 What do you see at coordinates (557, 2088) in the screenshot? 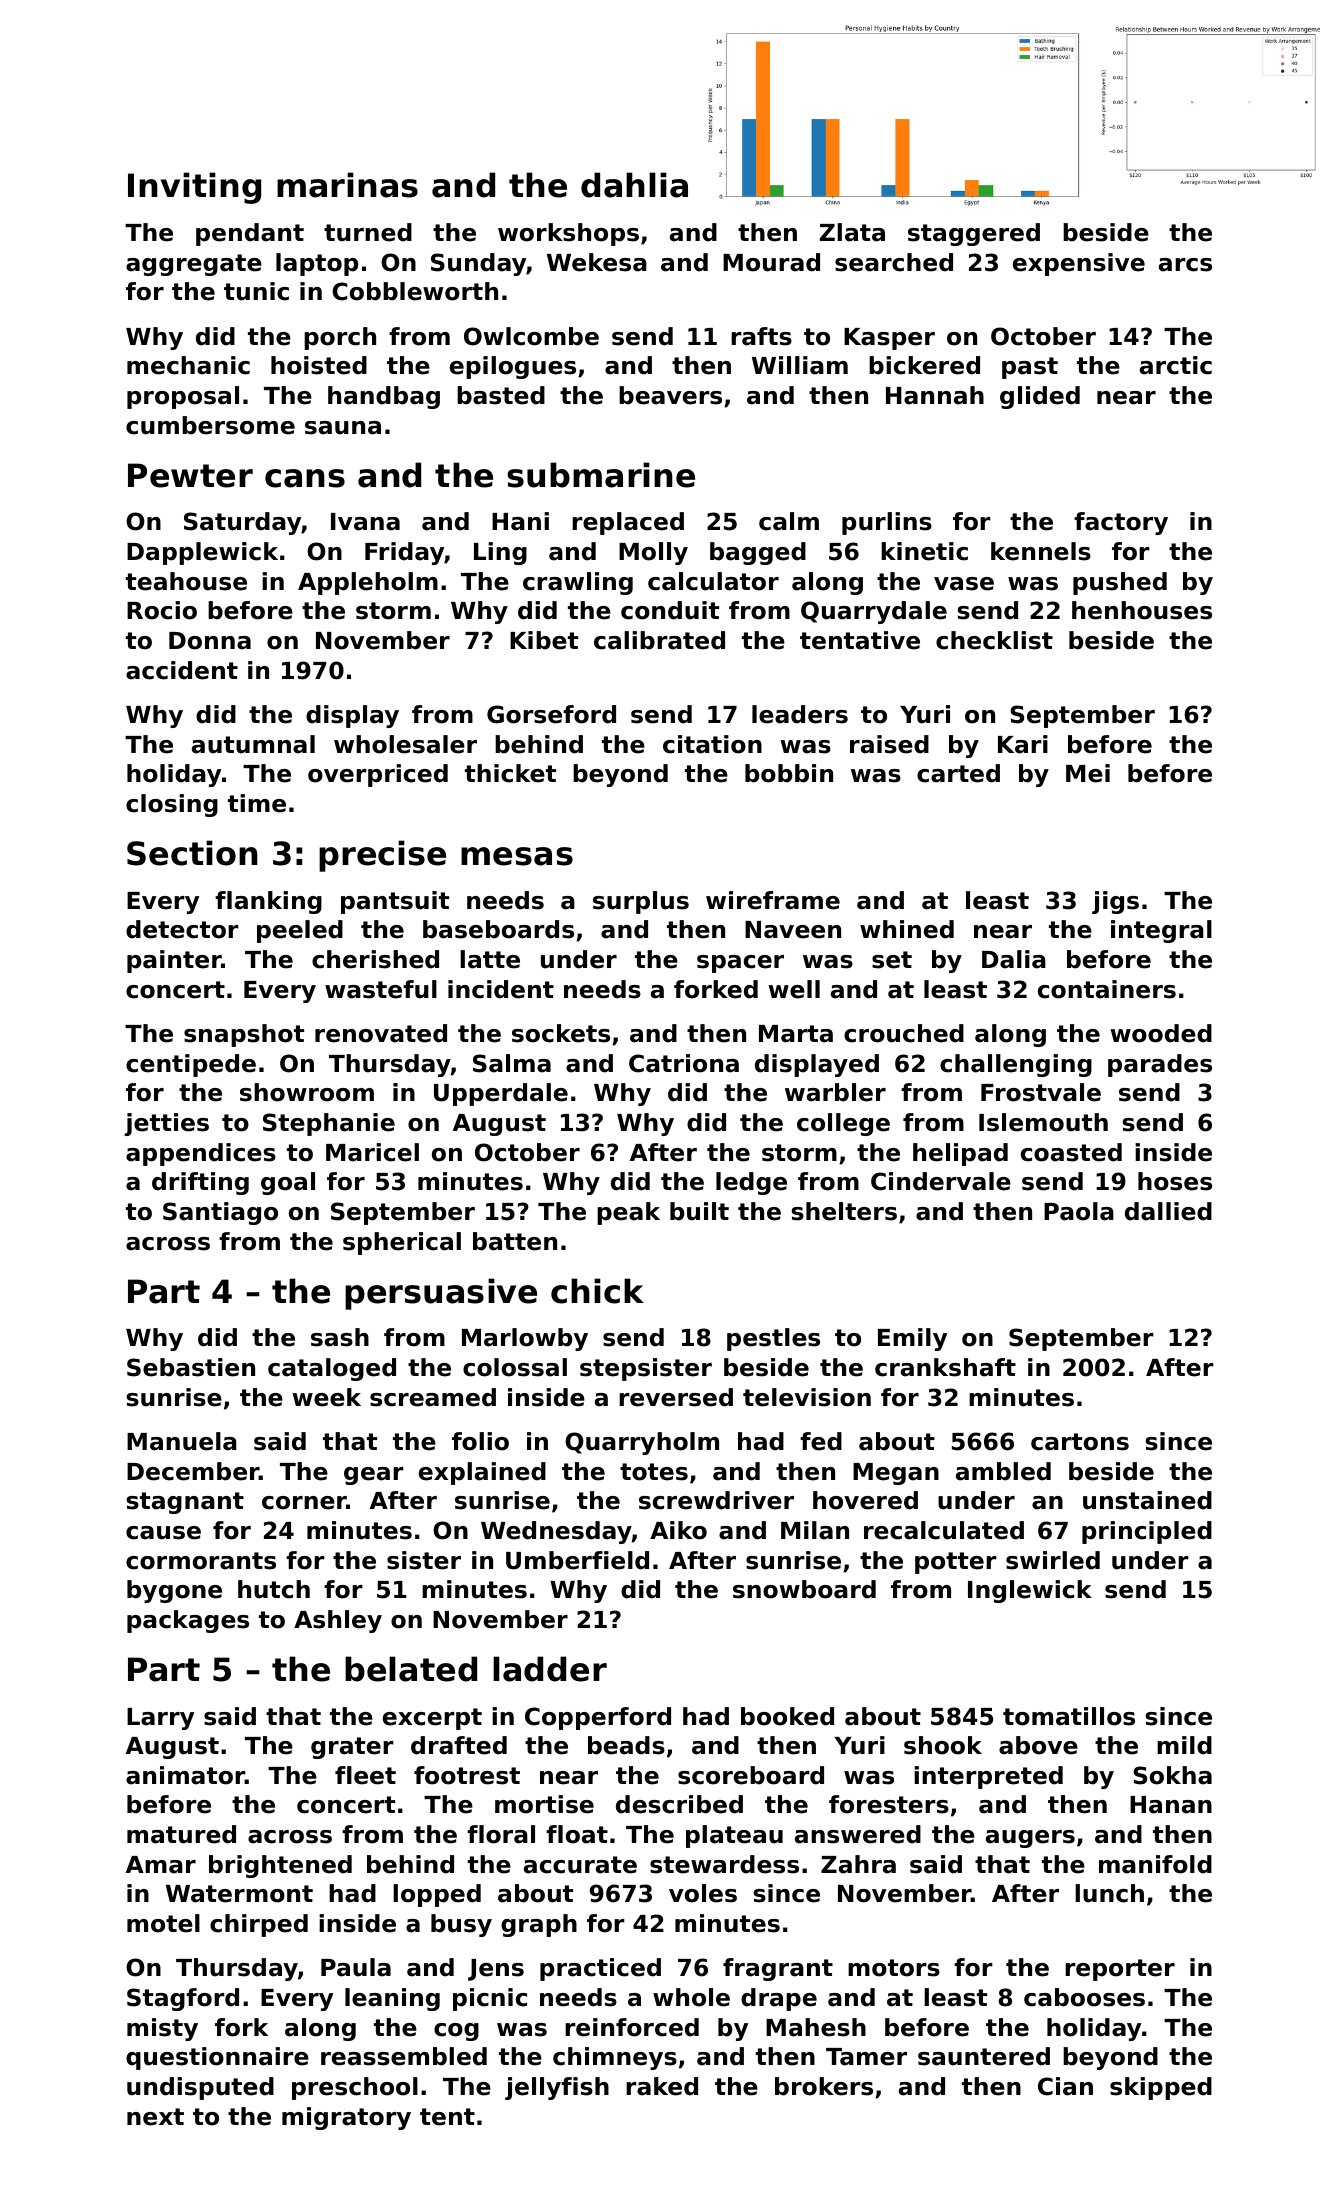
I see `jellyfish` at bounding box center [557, 2088].
